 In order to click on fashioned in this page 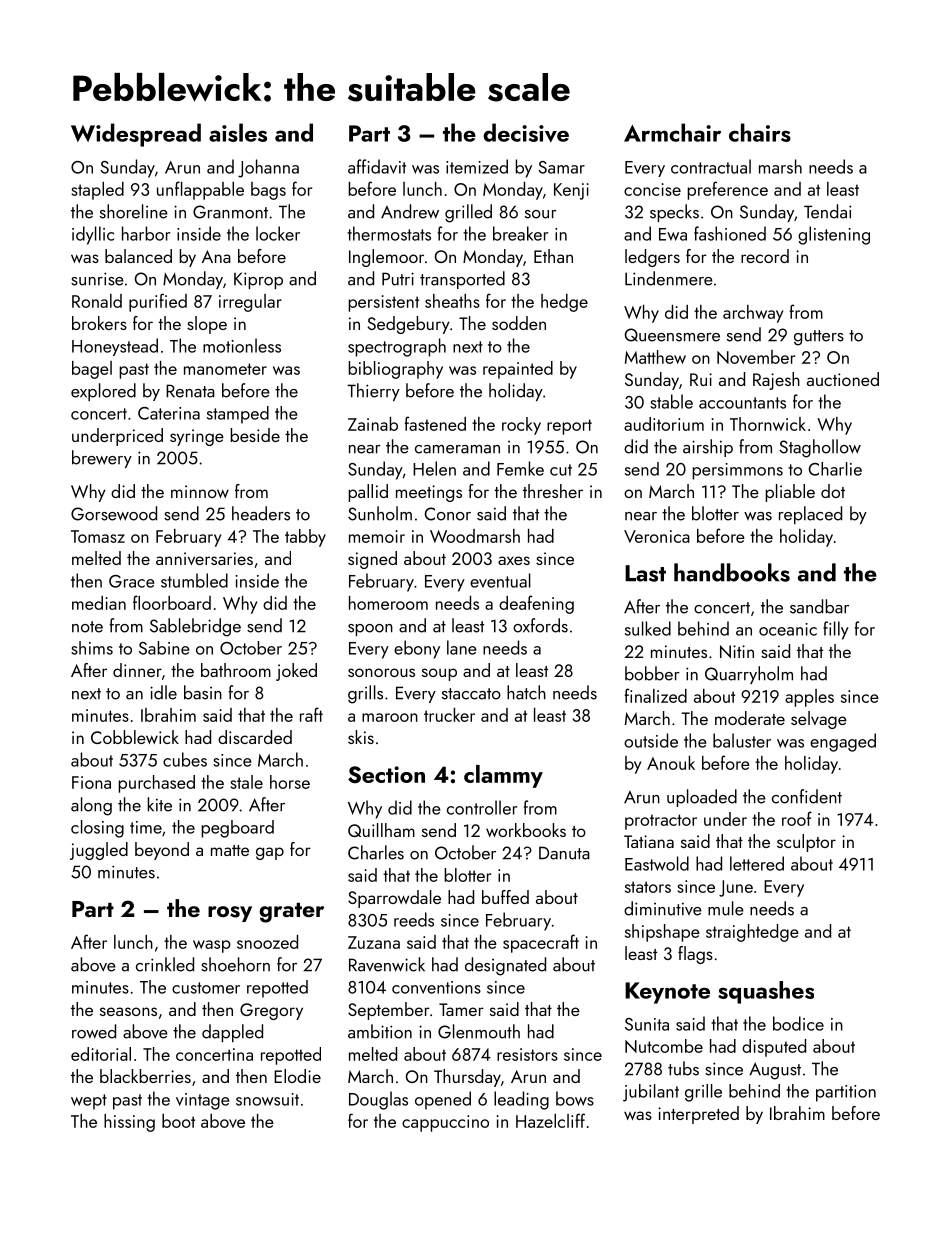, I will do `click(730, 233)`.
